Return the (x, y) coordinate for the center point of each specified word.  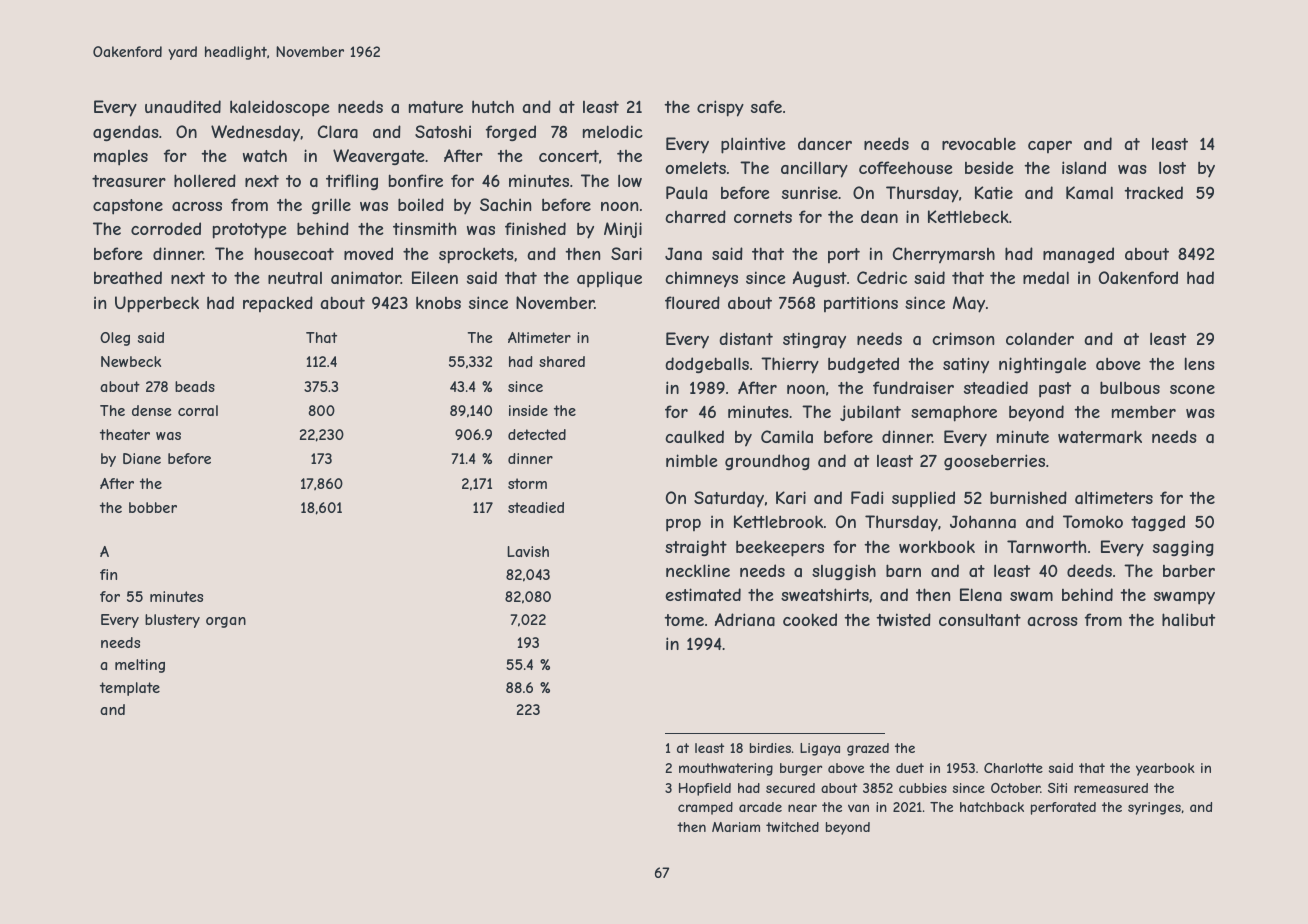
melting (140, 666)
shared (562, 361)
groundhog (767, 462)
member (1144, 411)
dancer (825, 143)
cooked (810, 619)
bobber (153, 507)
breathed (128, 277)
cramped (705, 808)
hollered (205, 180)
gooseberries (994, 462)
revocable (979, 144)
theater (125, 434)
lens (1200, 363)
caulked (694, 436)
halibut (1188, 619)
